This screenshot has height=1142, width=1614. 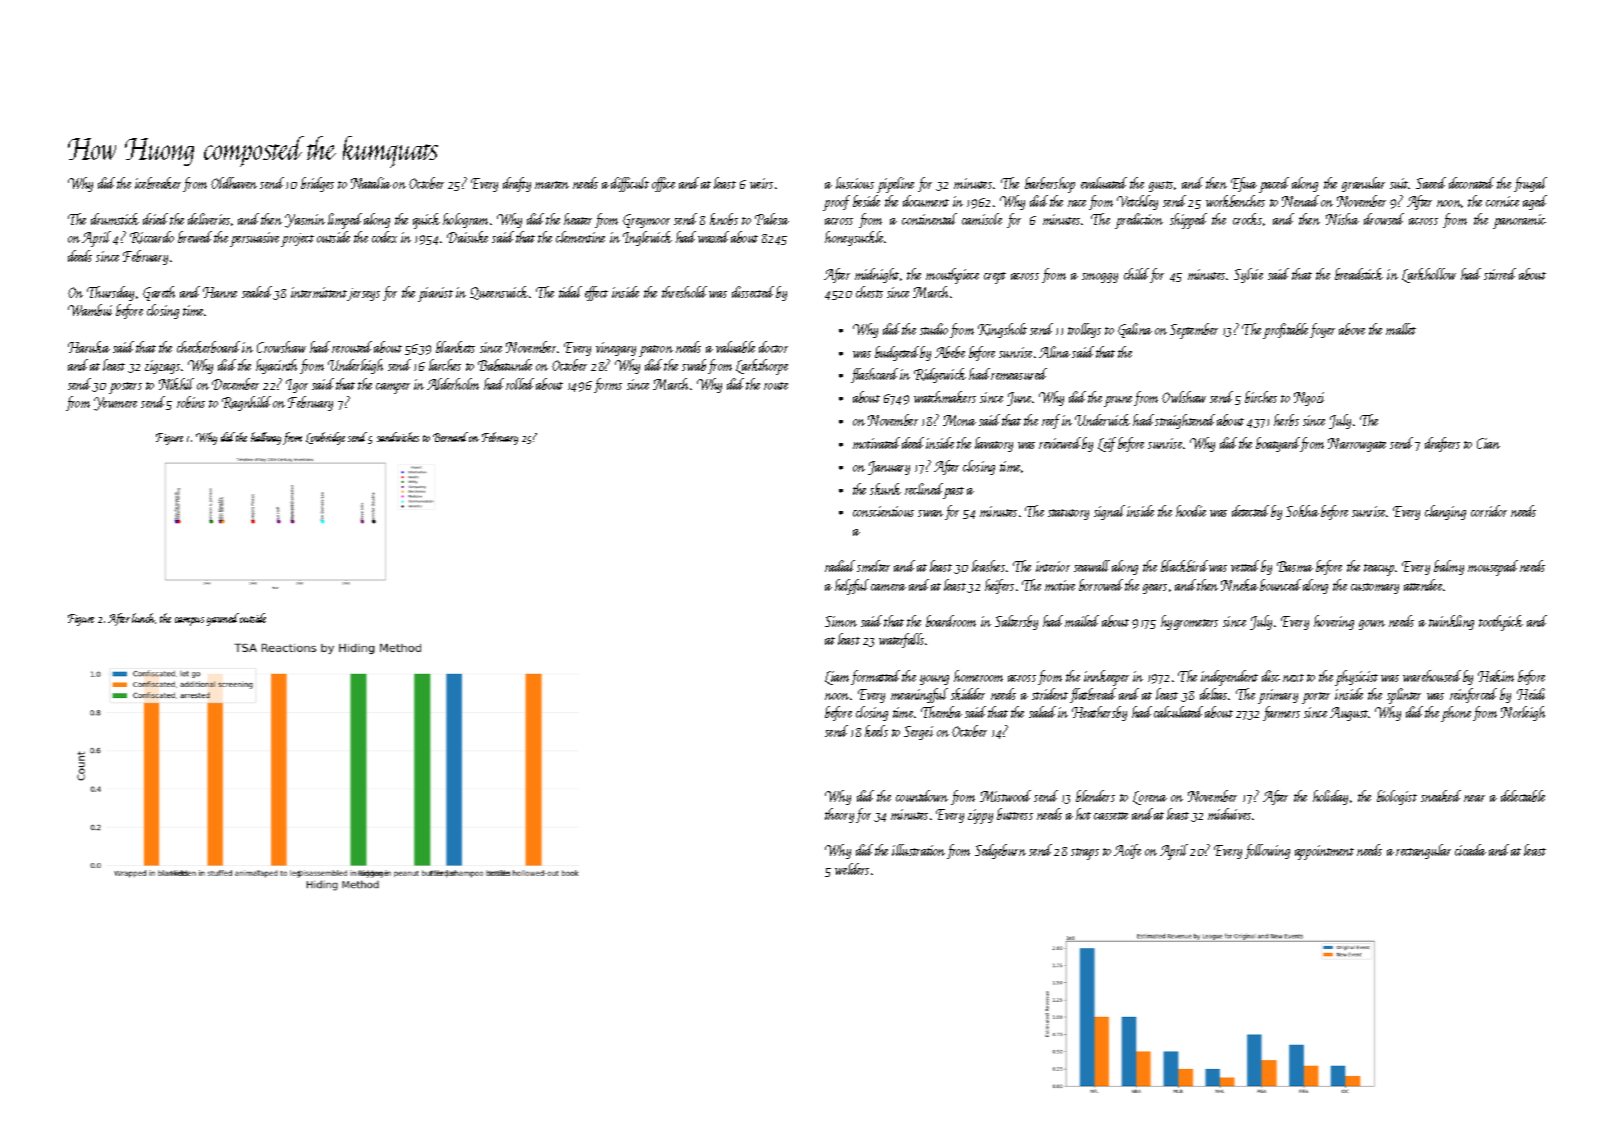 What do you see at coordinates (1501, 623) in the screenshot?
I see `toothpick` at bounding box center [1501, 623].
